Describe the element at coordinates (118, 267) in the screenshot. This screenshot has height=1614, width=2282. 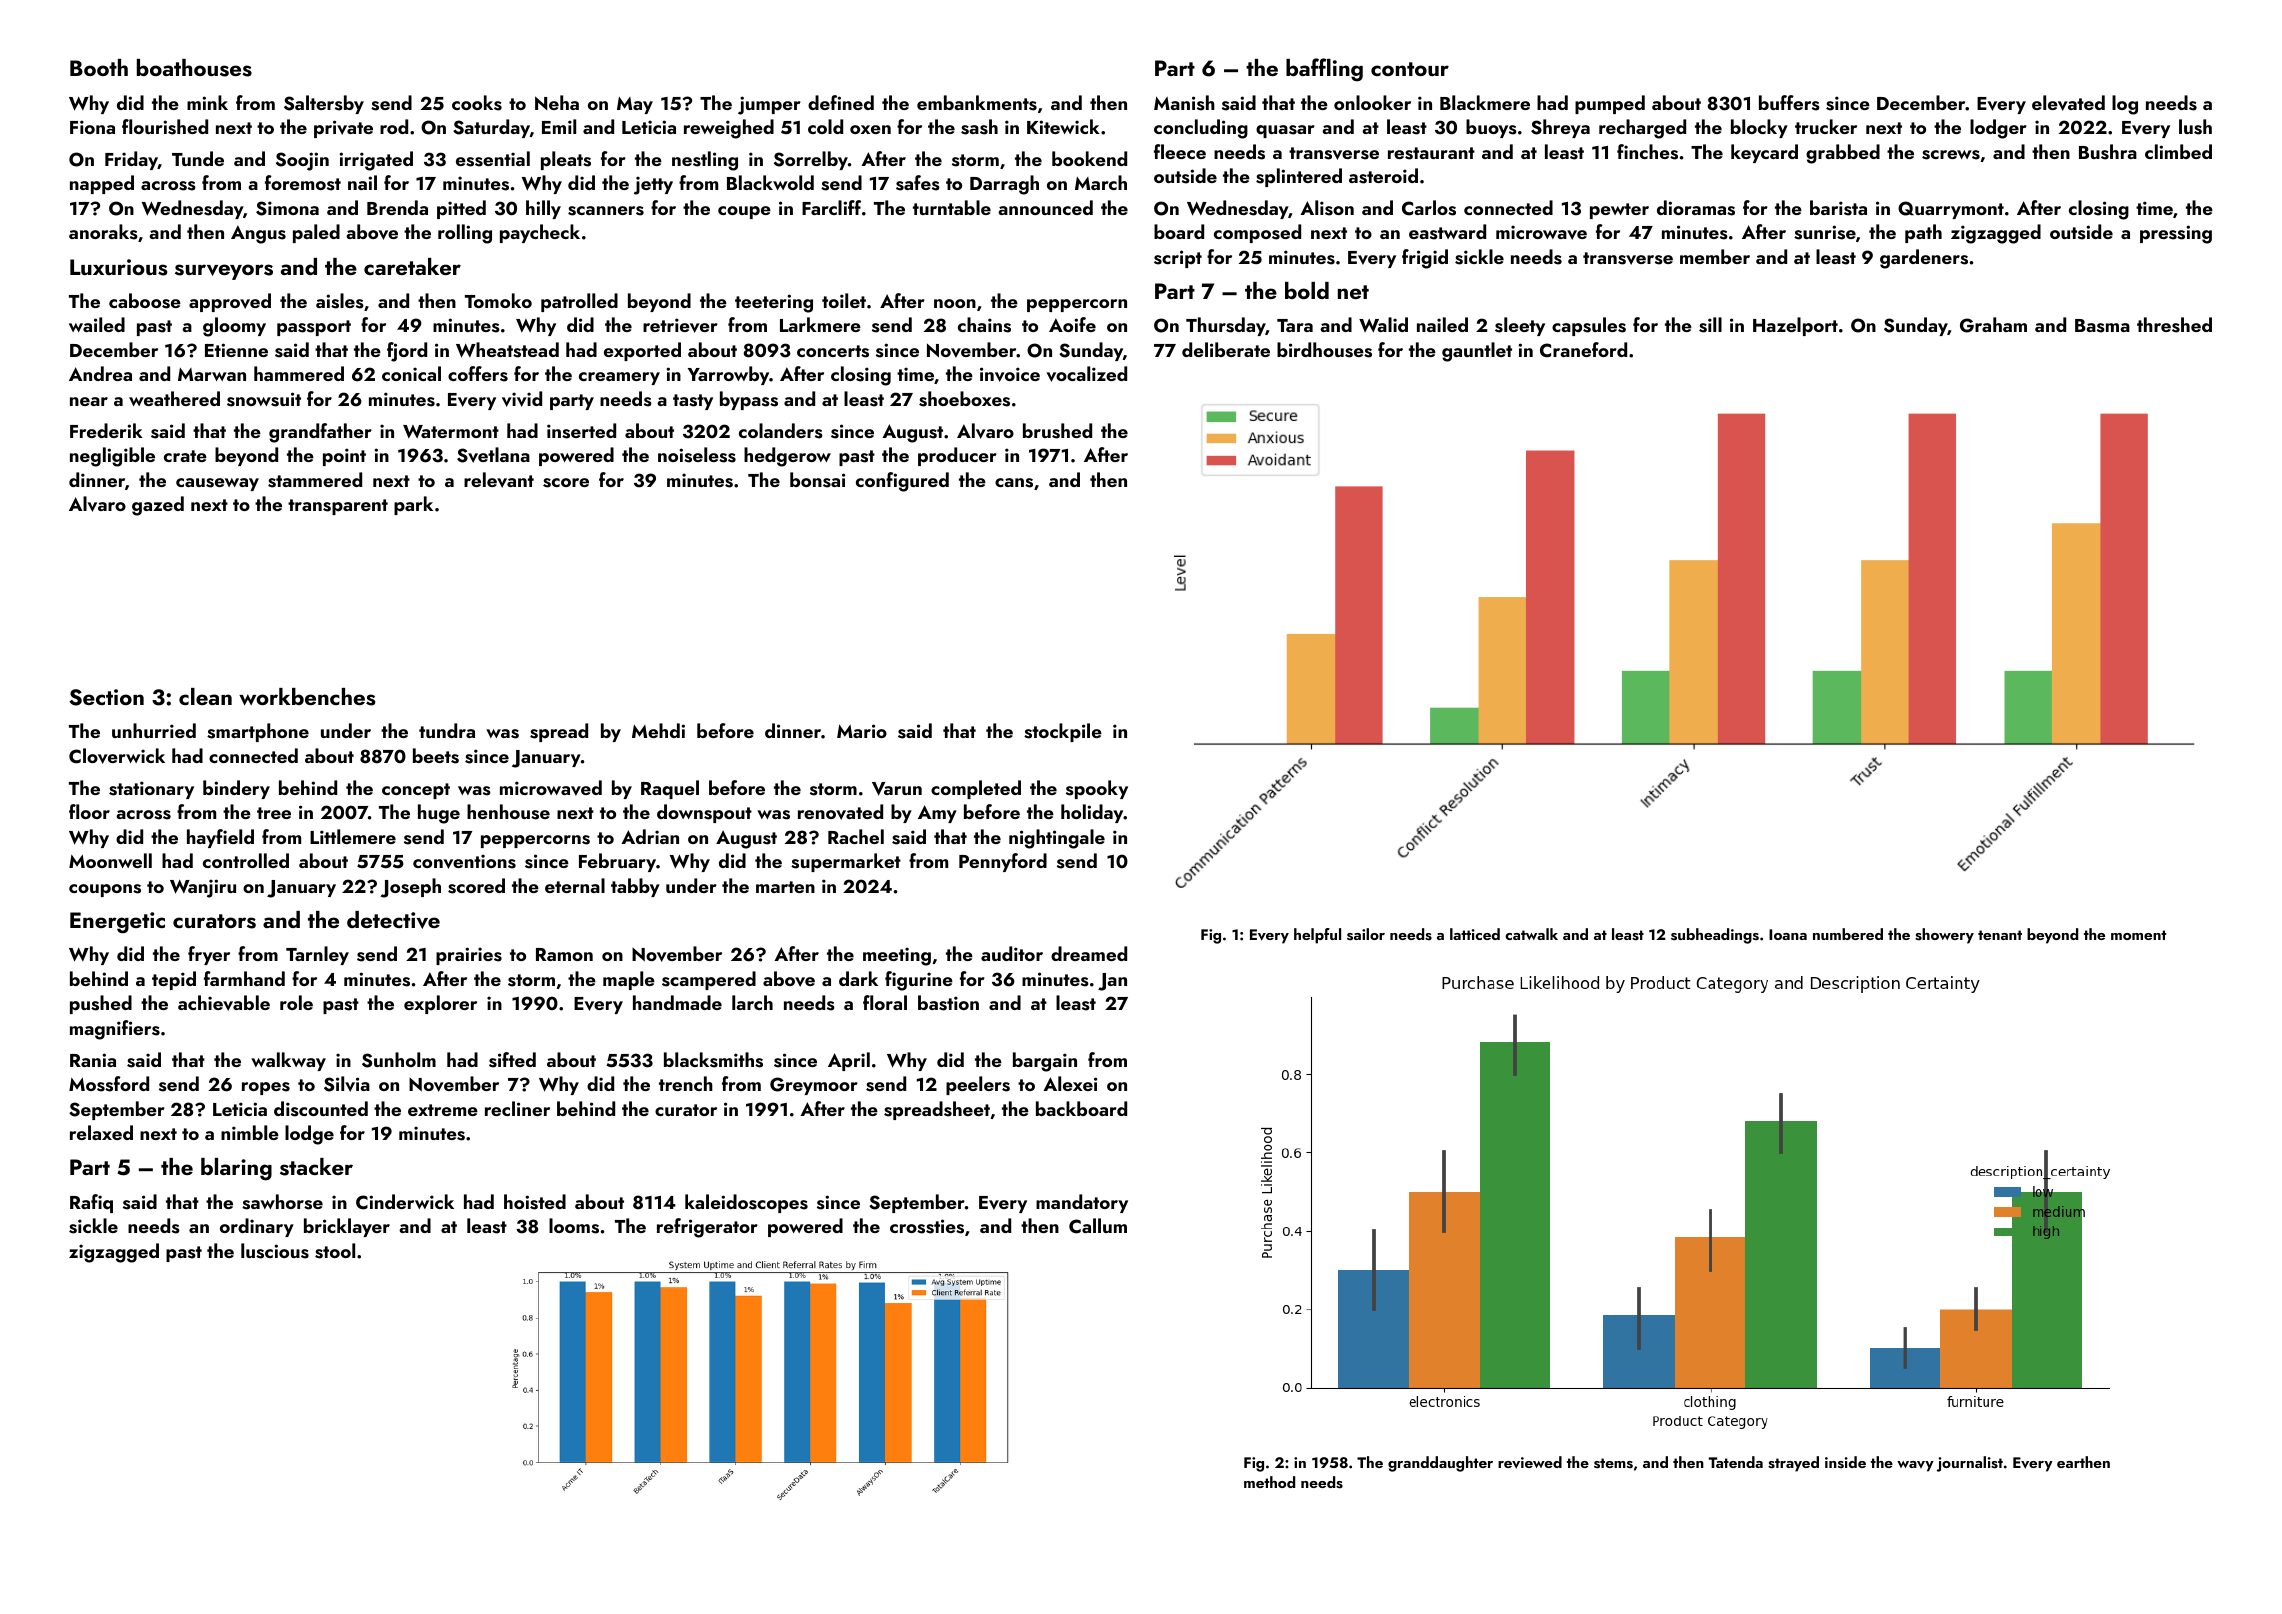
I see `Luxurious` at that location.
